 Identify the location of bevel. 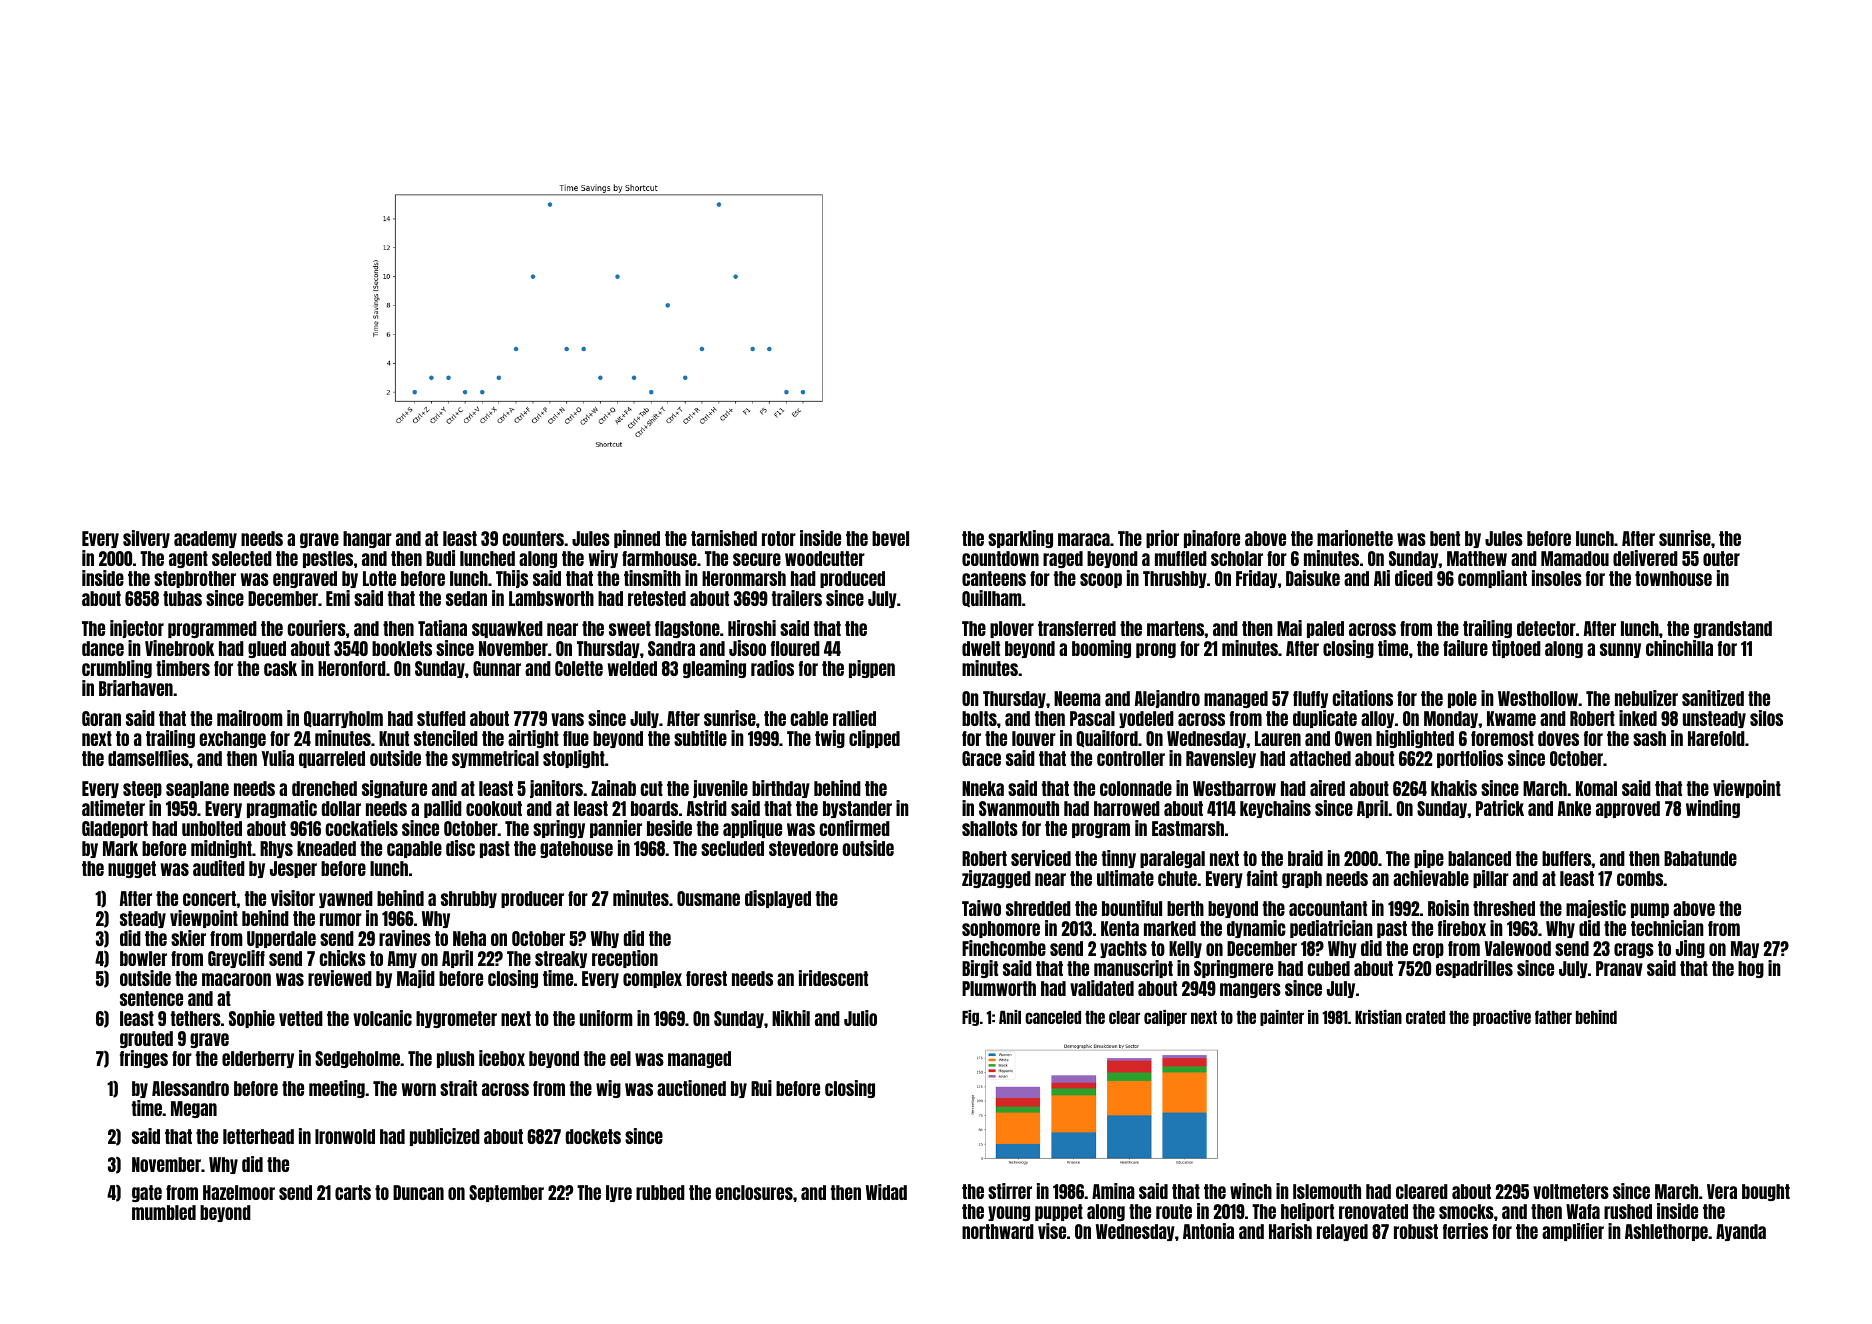
(890, 538).
